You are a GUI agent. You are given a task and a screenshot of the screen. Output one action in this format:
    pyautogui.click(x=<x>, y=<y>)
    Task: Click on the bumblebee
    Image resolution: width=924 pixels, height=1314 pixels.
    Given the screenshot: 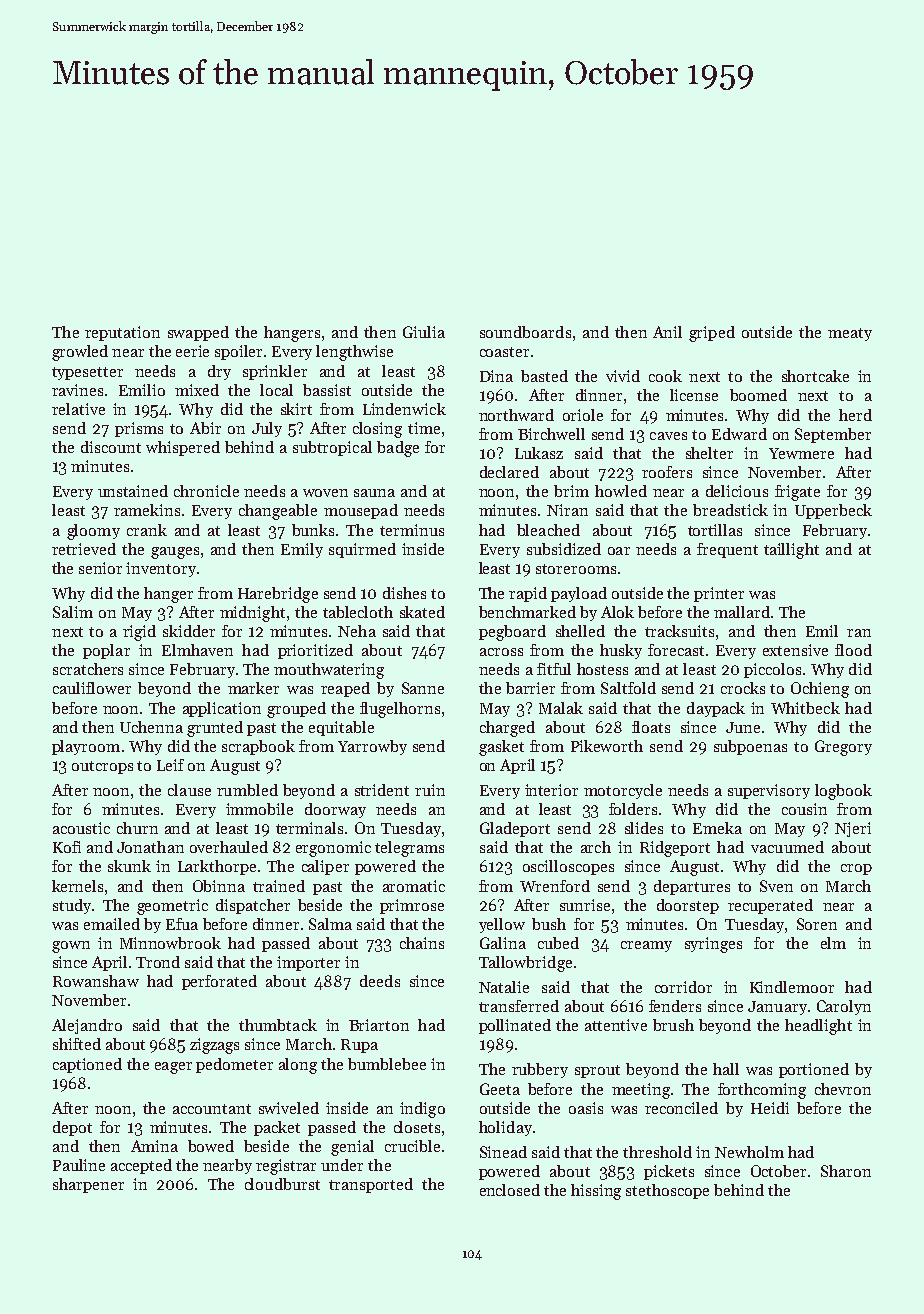 What is the action you would take?
    pyautogui.click(x=387, y=1064)
